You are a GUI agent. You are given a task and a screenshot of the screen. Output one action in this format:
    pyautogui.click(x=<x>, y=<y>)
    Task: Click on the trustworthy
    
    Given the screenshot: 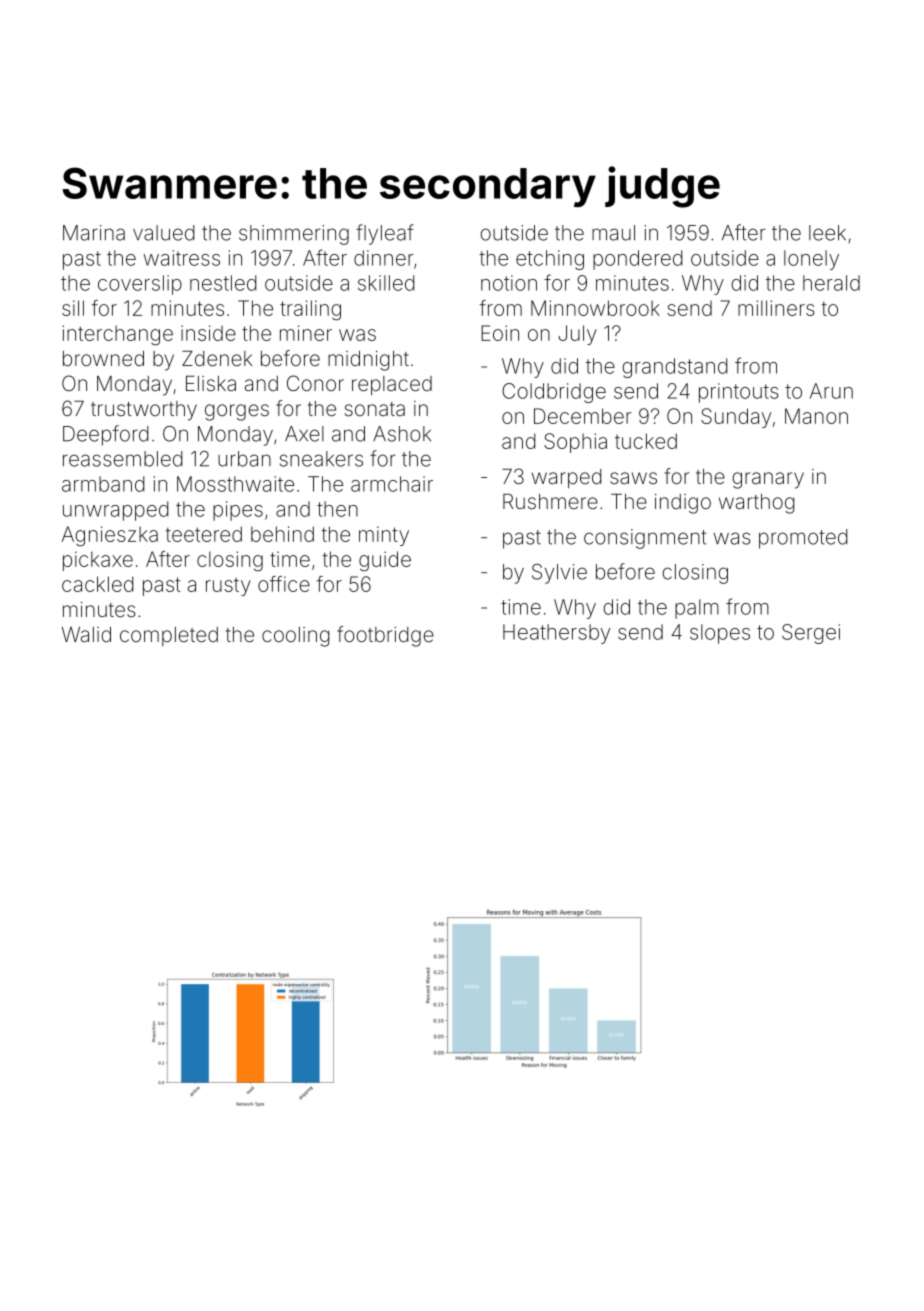 What is the action you would take?
    pyautogui.click(x=144, y=411)
